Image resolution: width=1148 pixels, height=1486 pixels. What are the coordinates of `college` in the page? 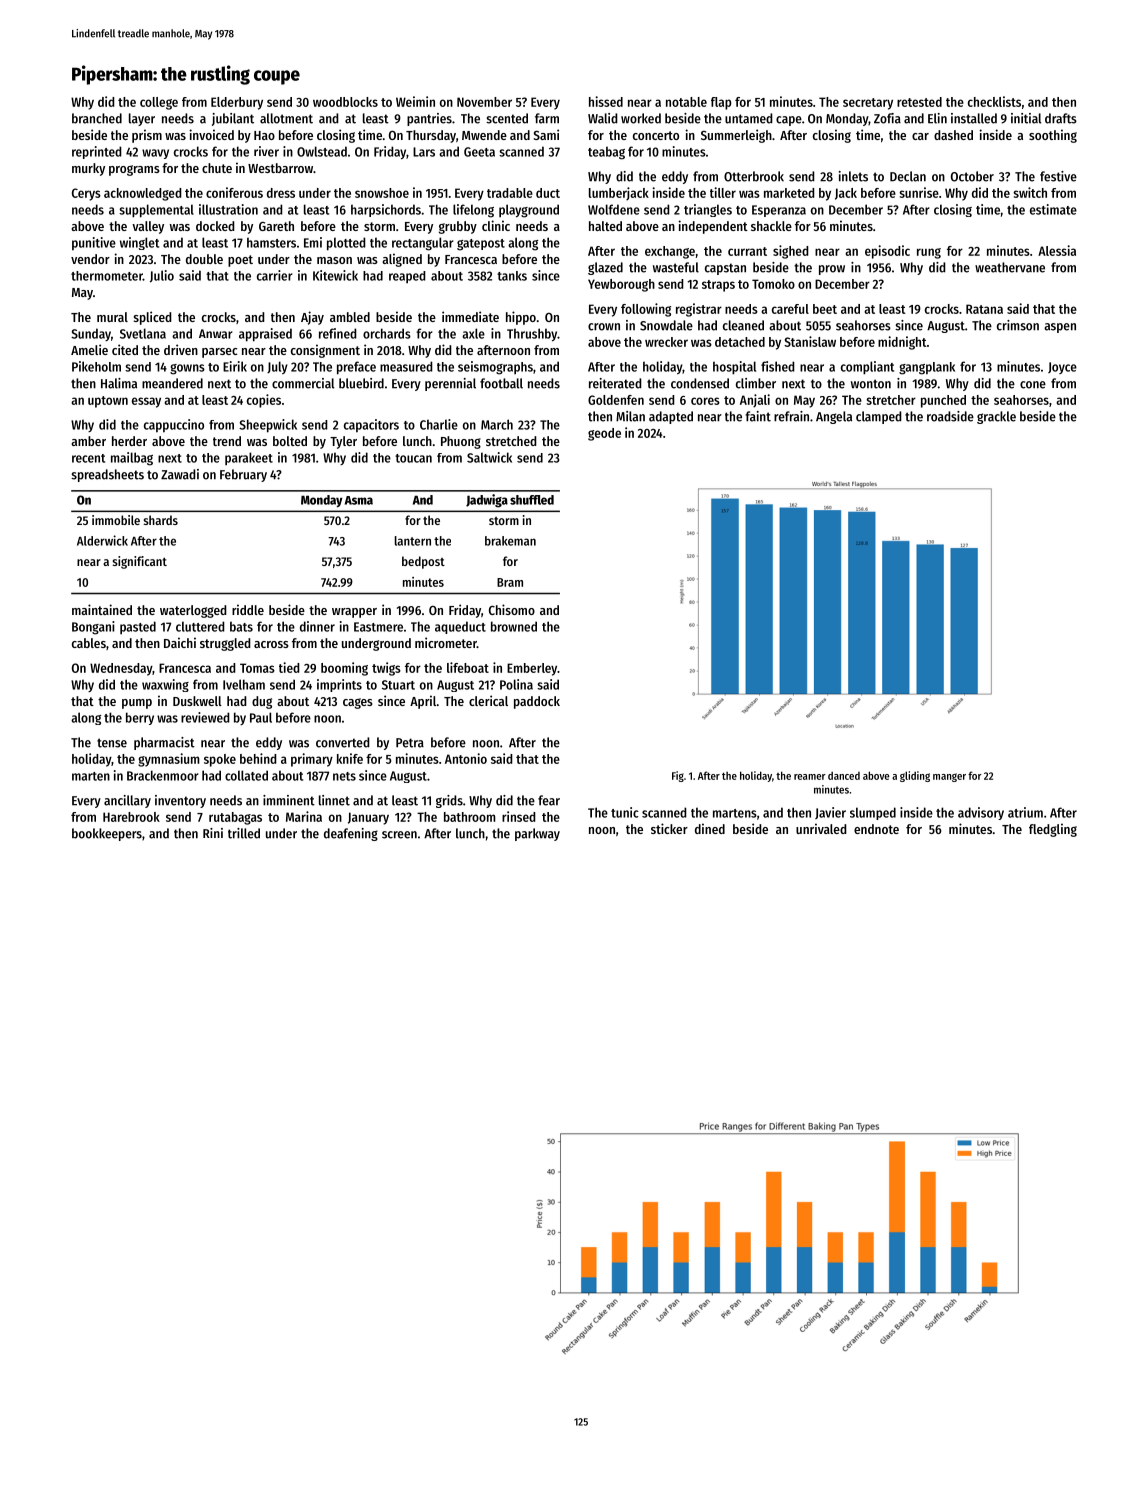 It's located at (159, 103).
